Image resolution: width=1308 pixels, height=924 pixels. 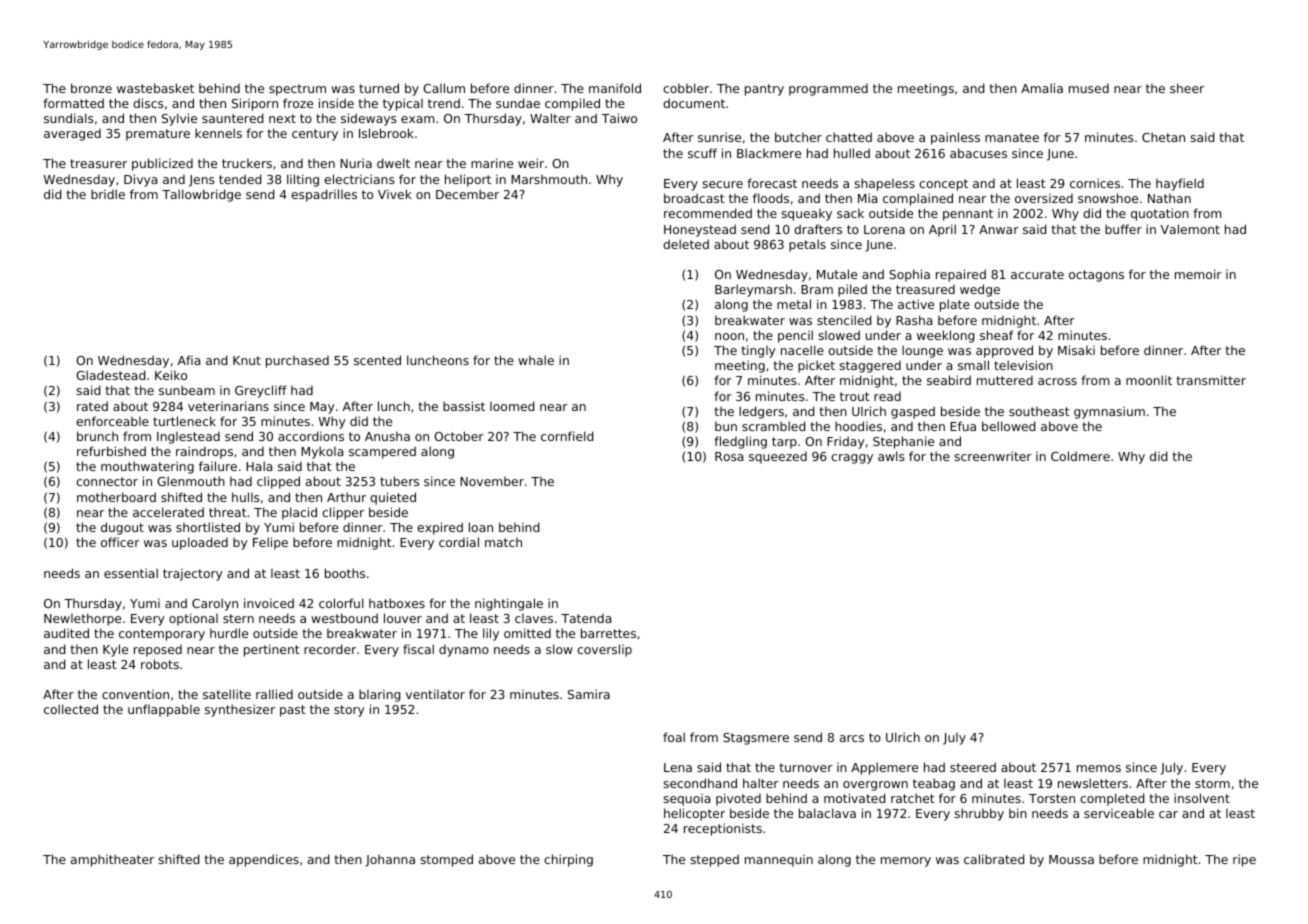 What do you see at coordinates (112, 860) in the screenshot?
I see `amphitheater` at bounding box center [112, 860].
